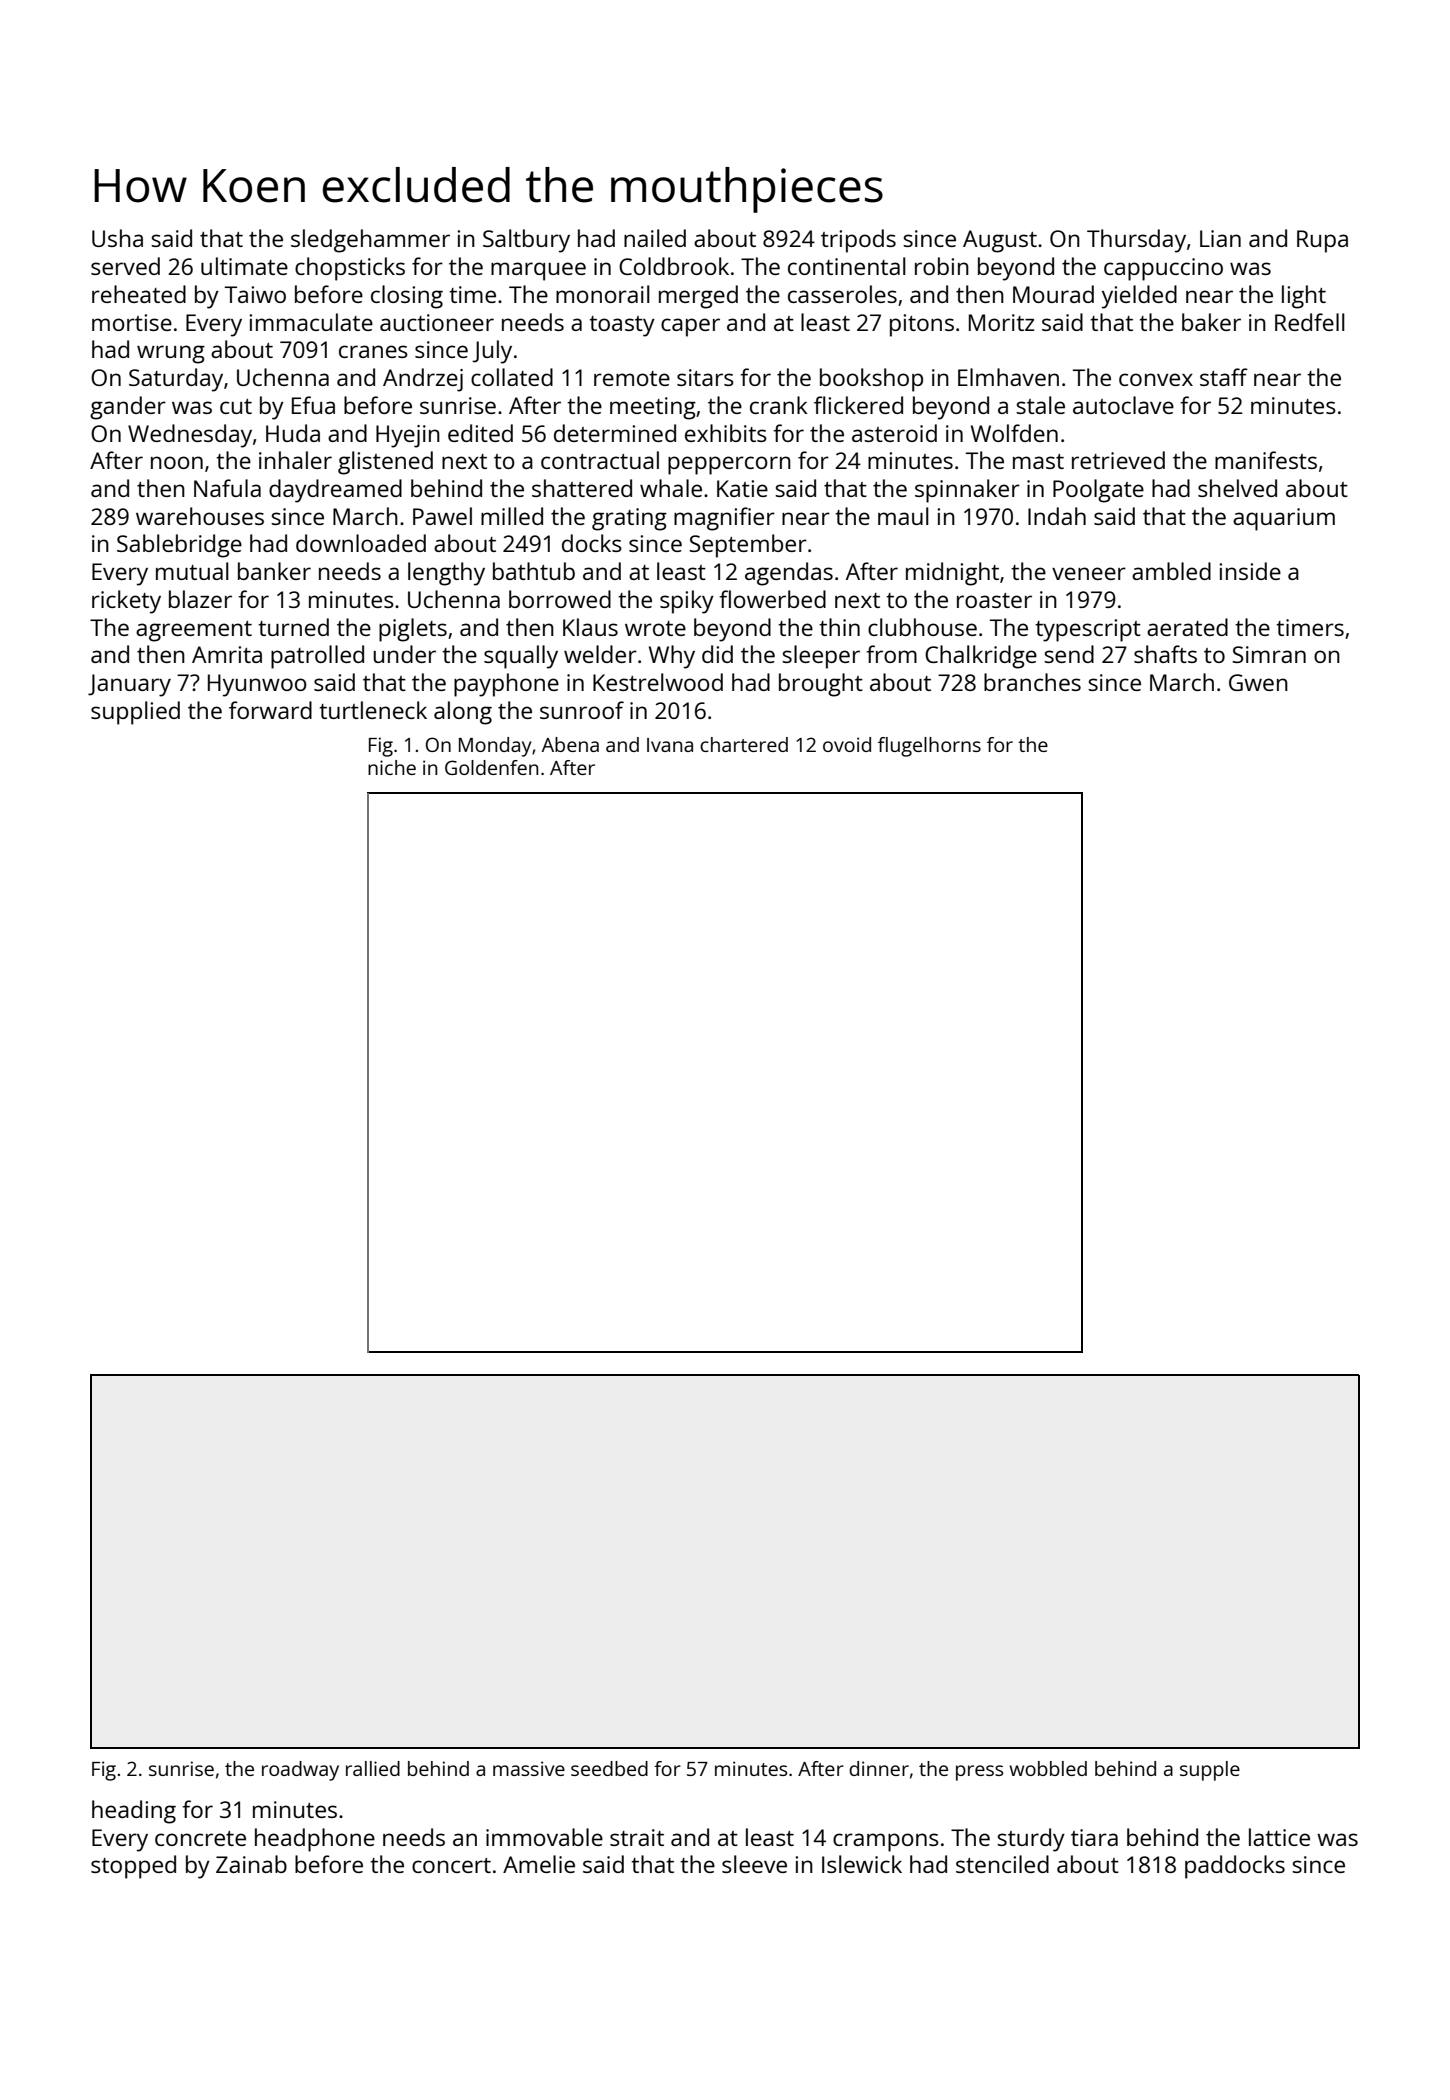 Image resolution: width=1450 pixels, height=2100 pixels. Describe the element at coordinates (300, 1771) in the page. I see `roadway` at that location.
